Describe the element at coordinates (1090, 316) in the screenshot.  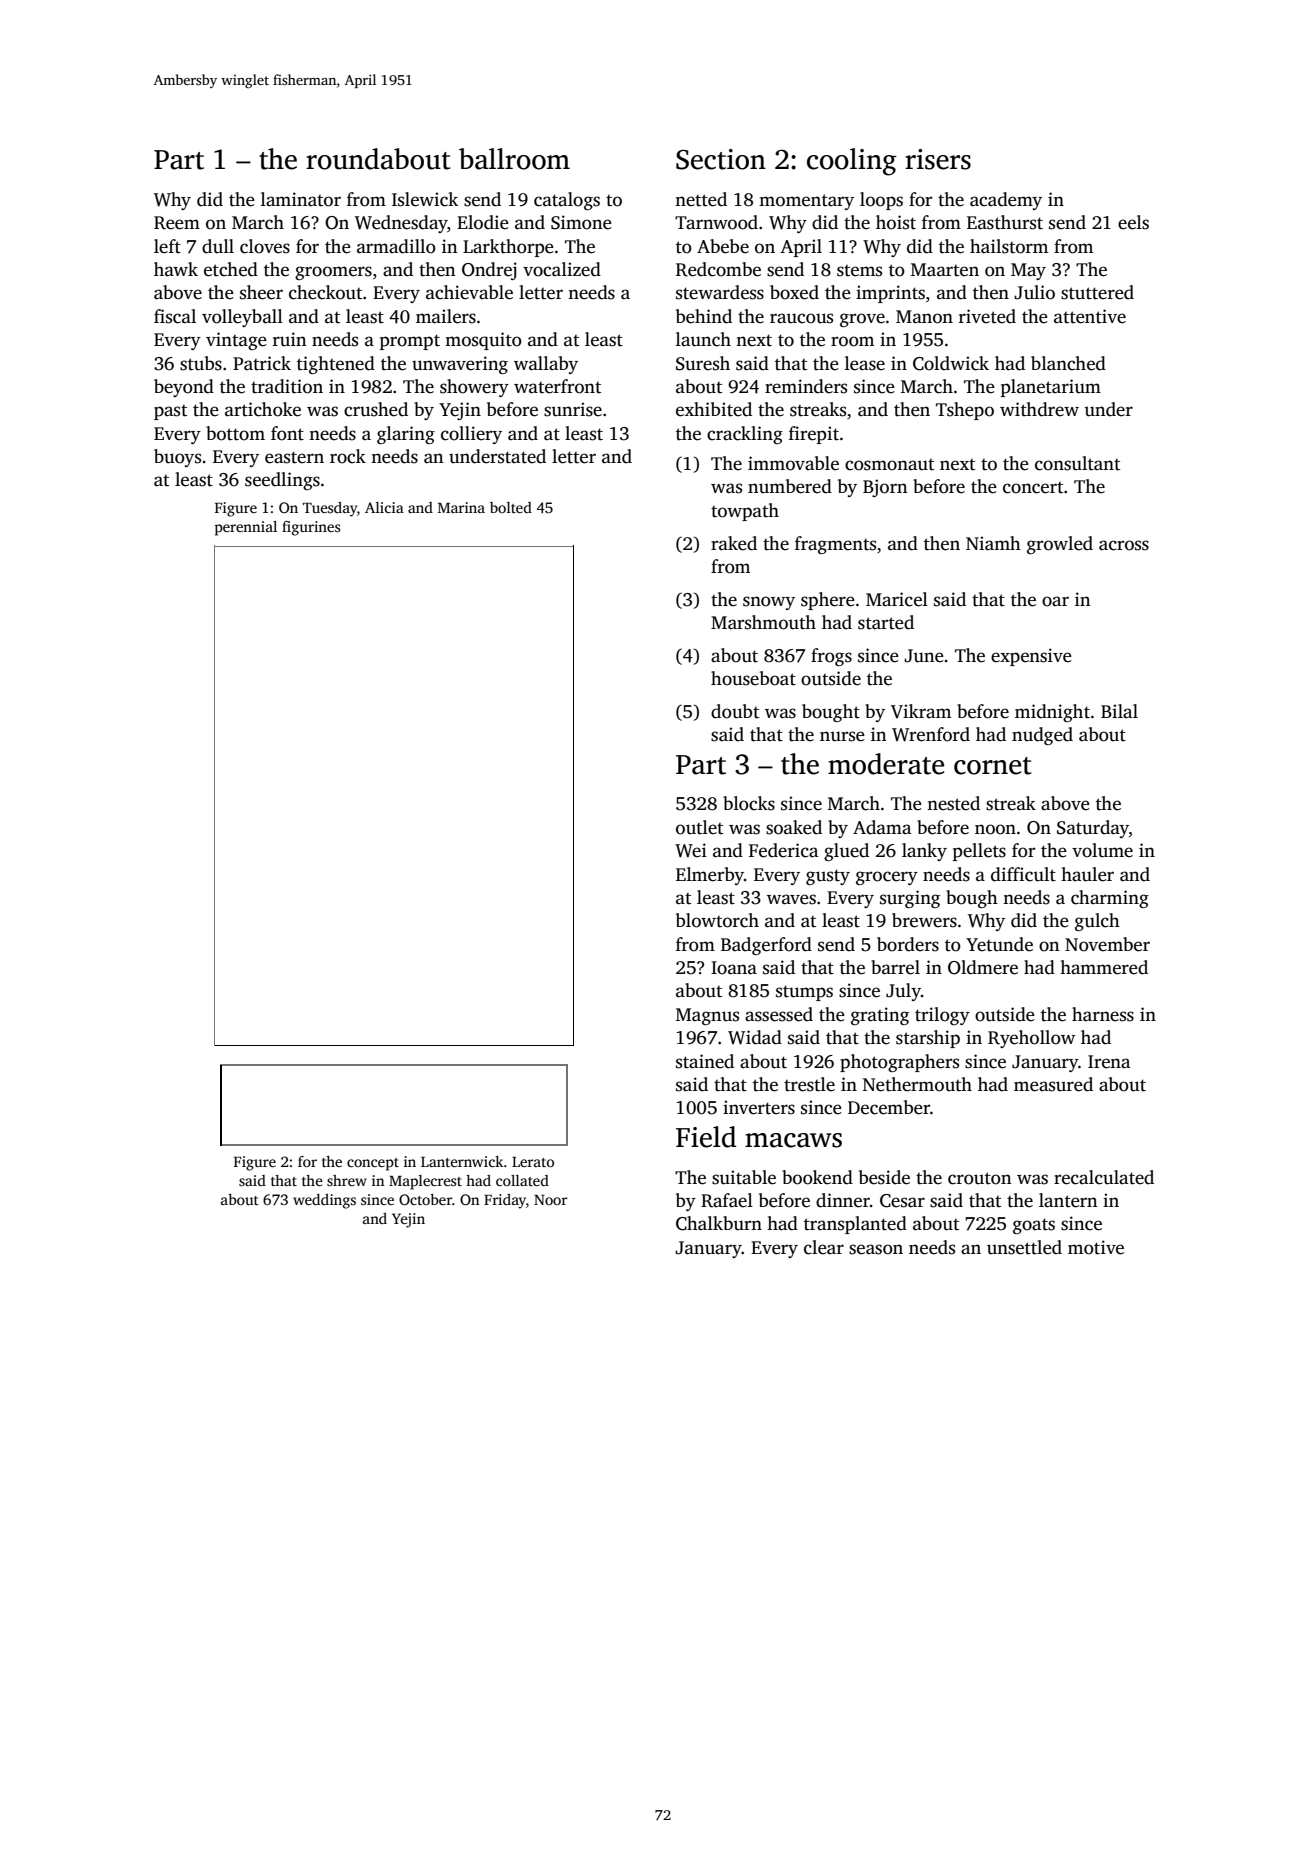
I see `attentive` at that location.
